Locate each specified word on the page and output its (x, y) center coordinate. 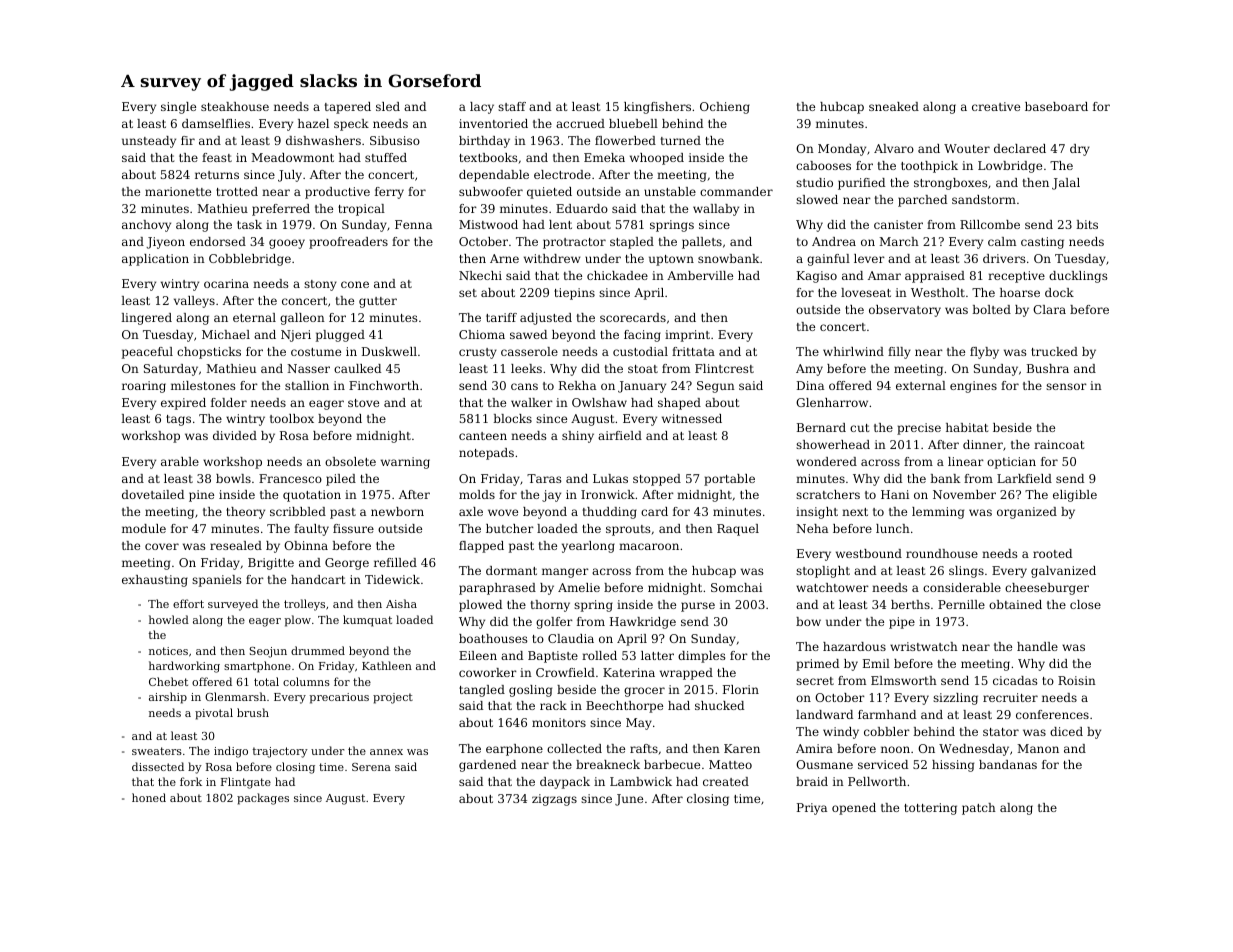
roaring (144, 387)
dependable (494, 176)
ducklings (1078, 277)
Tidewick (392, 579)
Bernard (821, 427)
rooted (1052, 553)
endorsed (218, 241)
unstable (670, 191)
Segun (716, 387)
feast (217, 157)
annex (386, 752)
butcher (510, 528)
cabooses (823, 165)
